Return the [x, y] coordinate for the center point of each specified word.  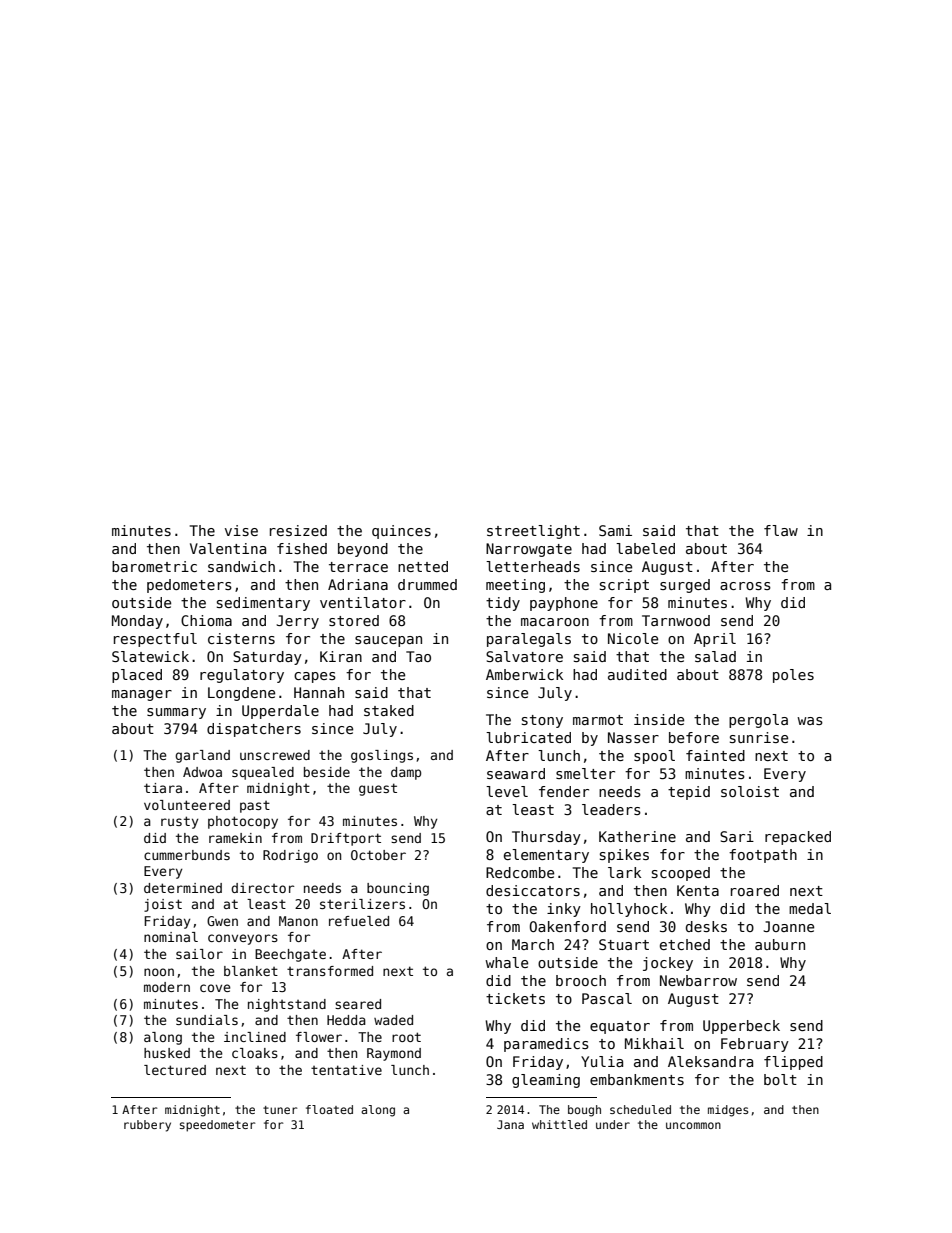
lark [624, 872]
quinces [401, 532]
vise [241, 530]
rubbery [147, 1126]
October [378, 855]
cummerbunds [187, 855]
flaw [781, 530]
